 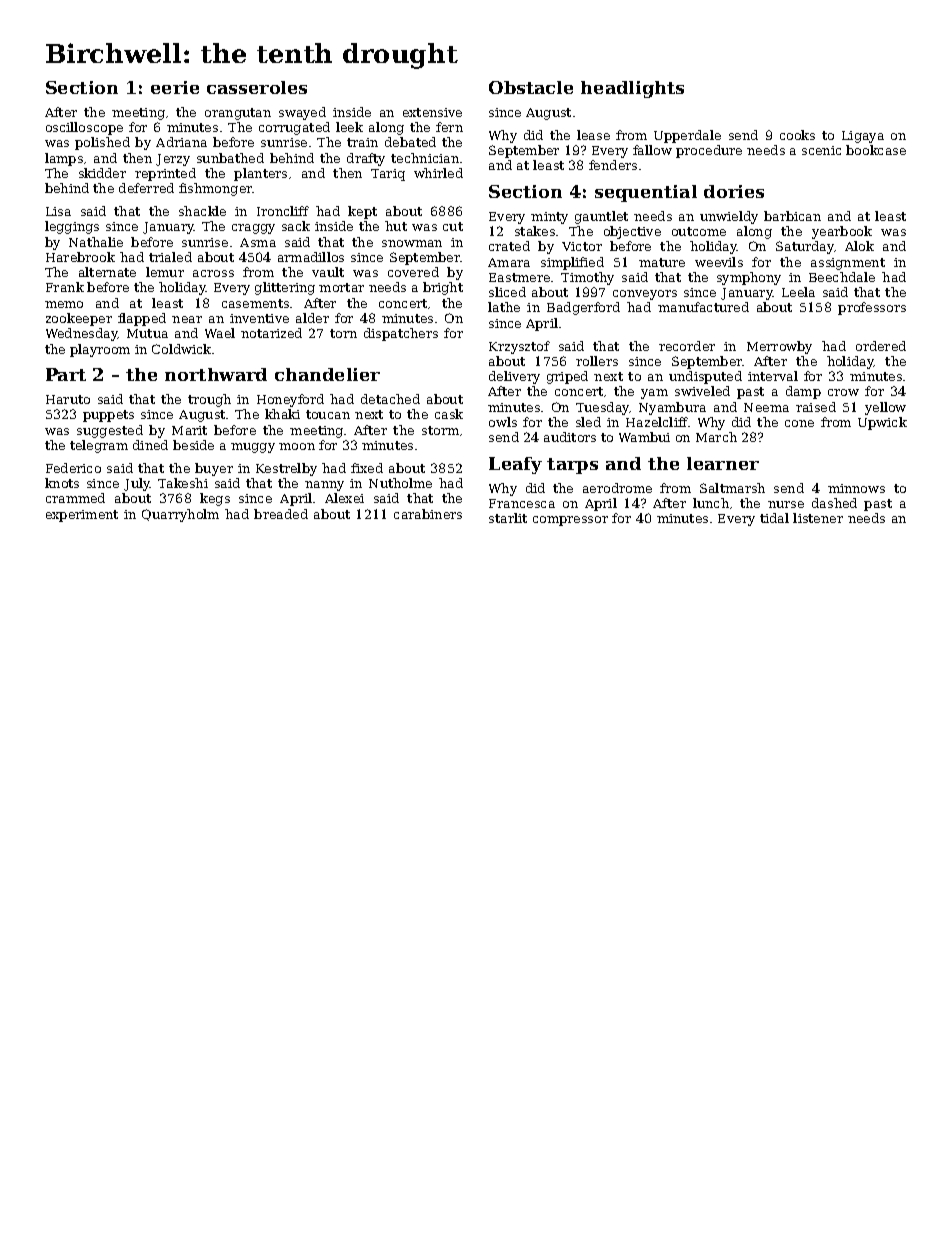 I want to click on Obstacle, so click(x=531, y=87).
